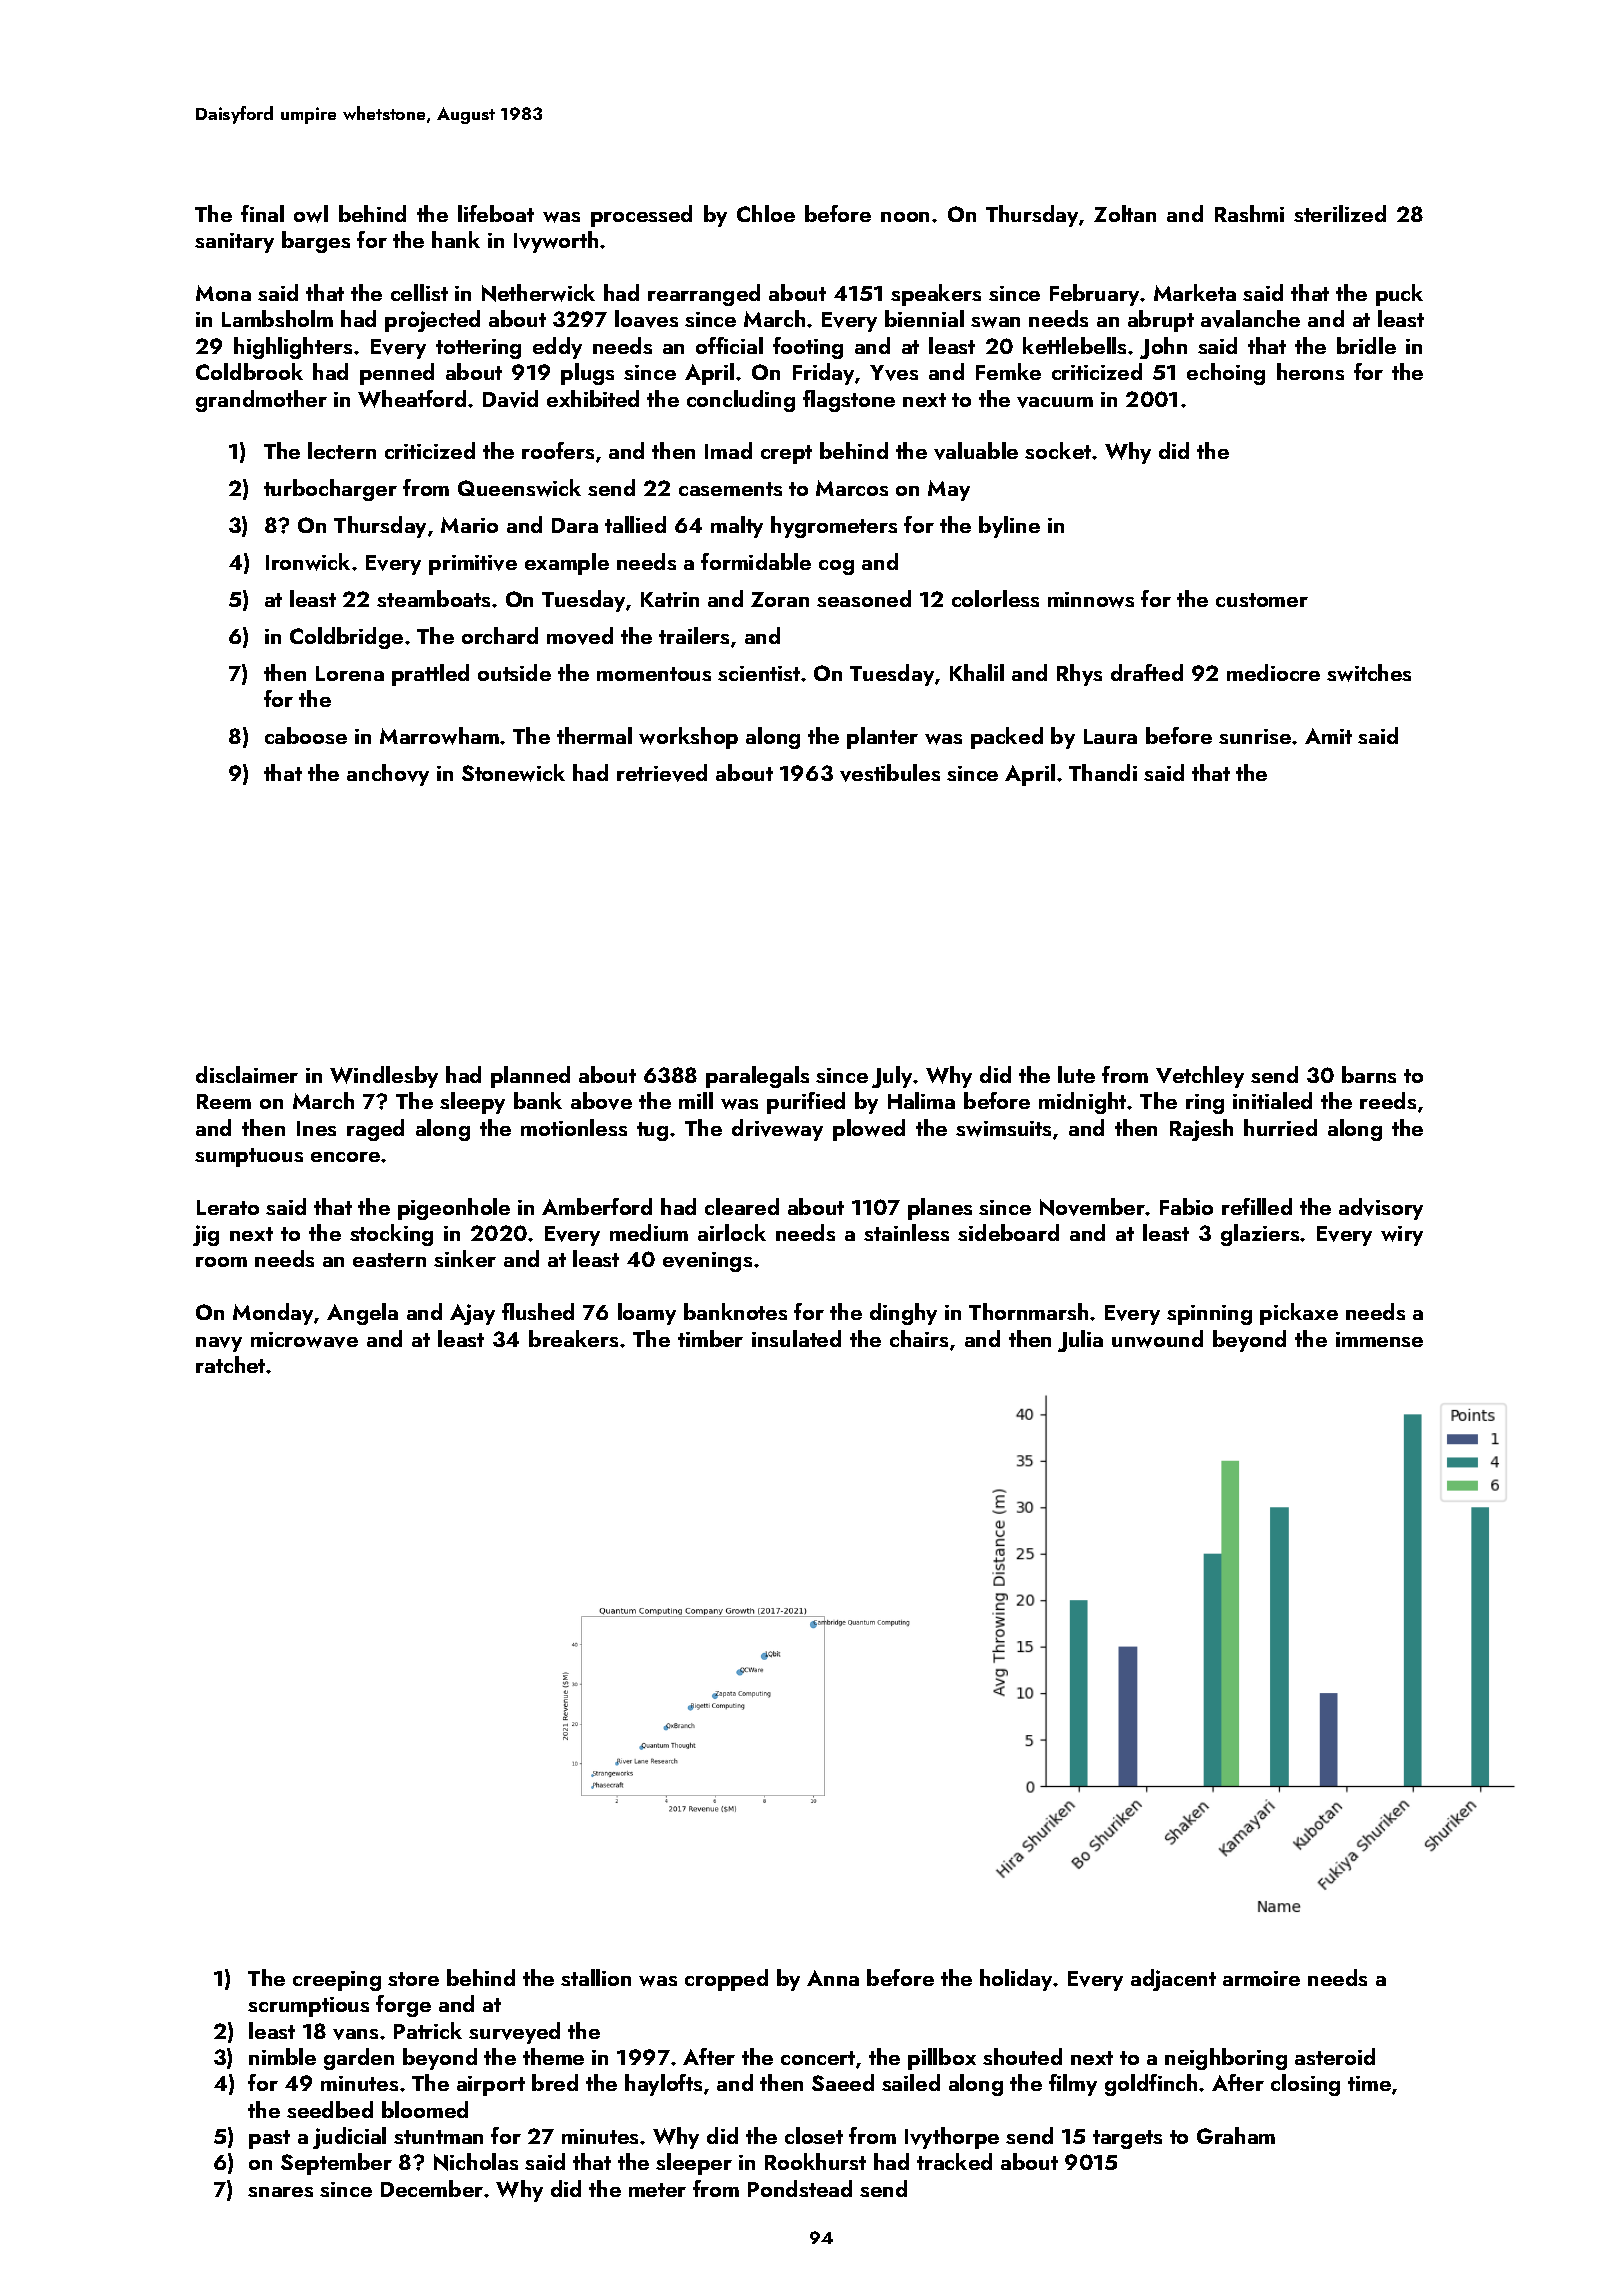 The height and width of the screenshot is (2292, 1620). What do you see at coordinates (1236, 2135) in the screenshot?
I see `Graham` at bounding box center [1236, 2135].
